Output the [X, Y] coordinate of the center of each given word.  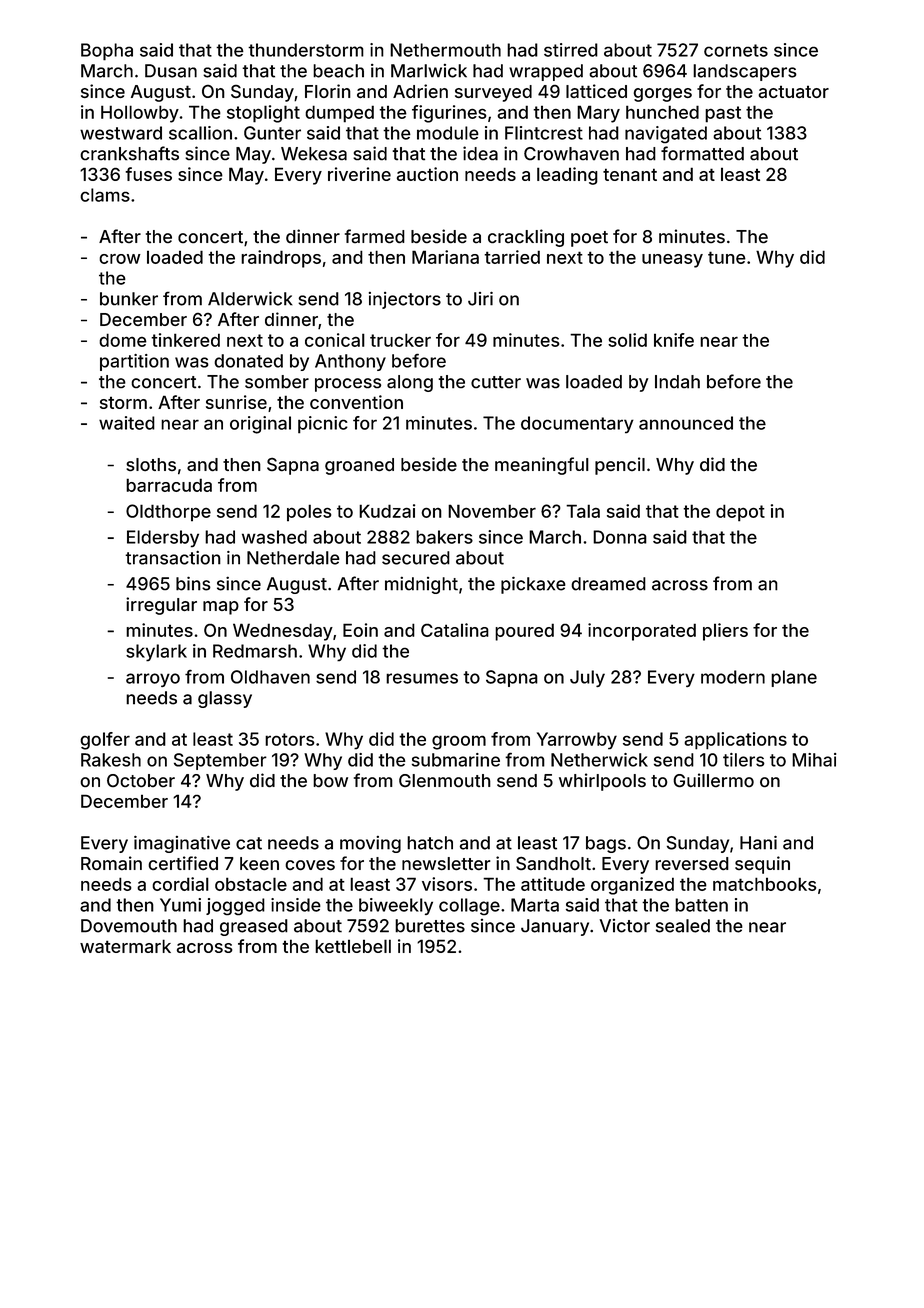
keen [259, 863]
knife [674, 340]
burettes [430, 926]
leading [567, 176]
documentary [577, 424]
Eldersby [163, 538]
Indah [677, 382]
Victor [624, 926]
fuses [148, 174]
